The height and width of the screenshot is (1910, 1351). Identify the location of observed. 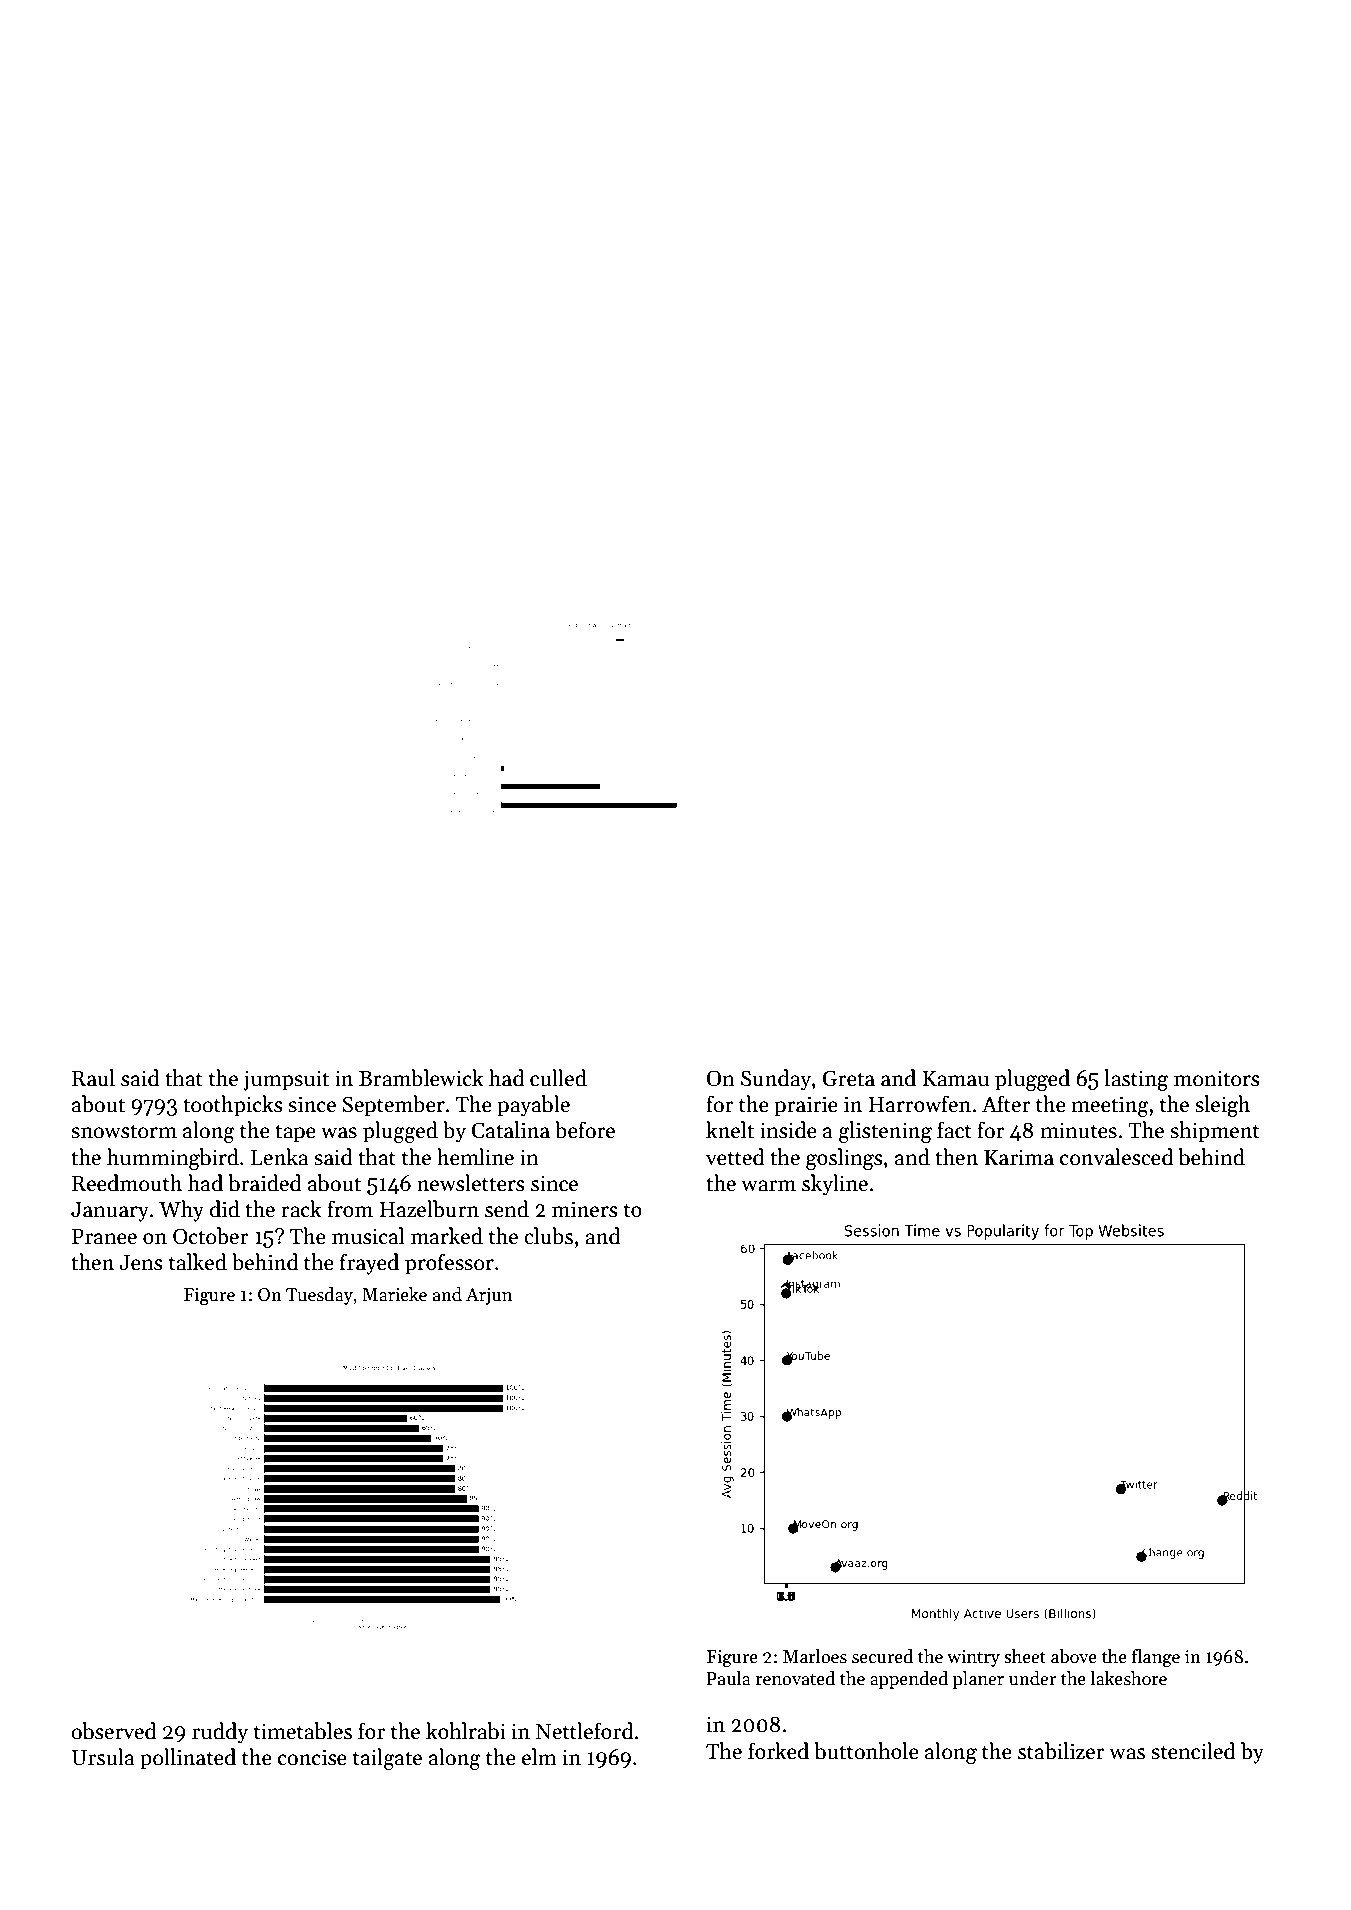
(114, 1731).
